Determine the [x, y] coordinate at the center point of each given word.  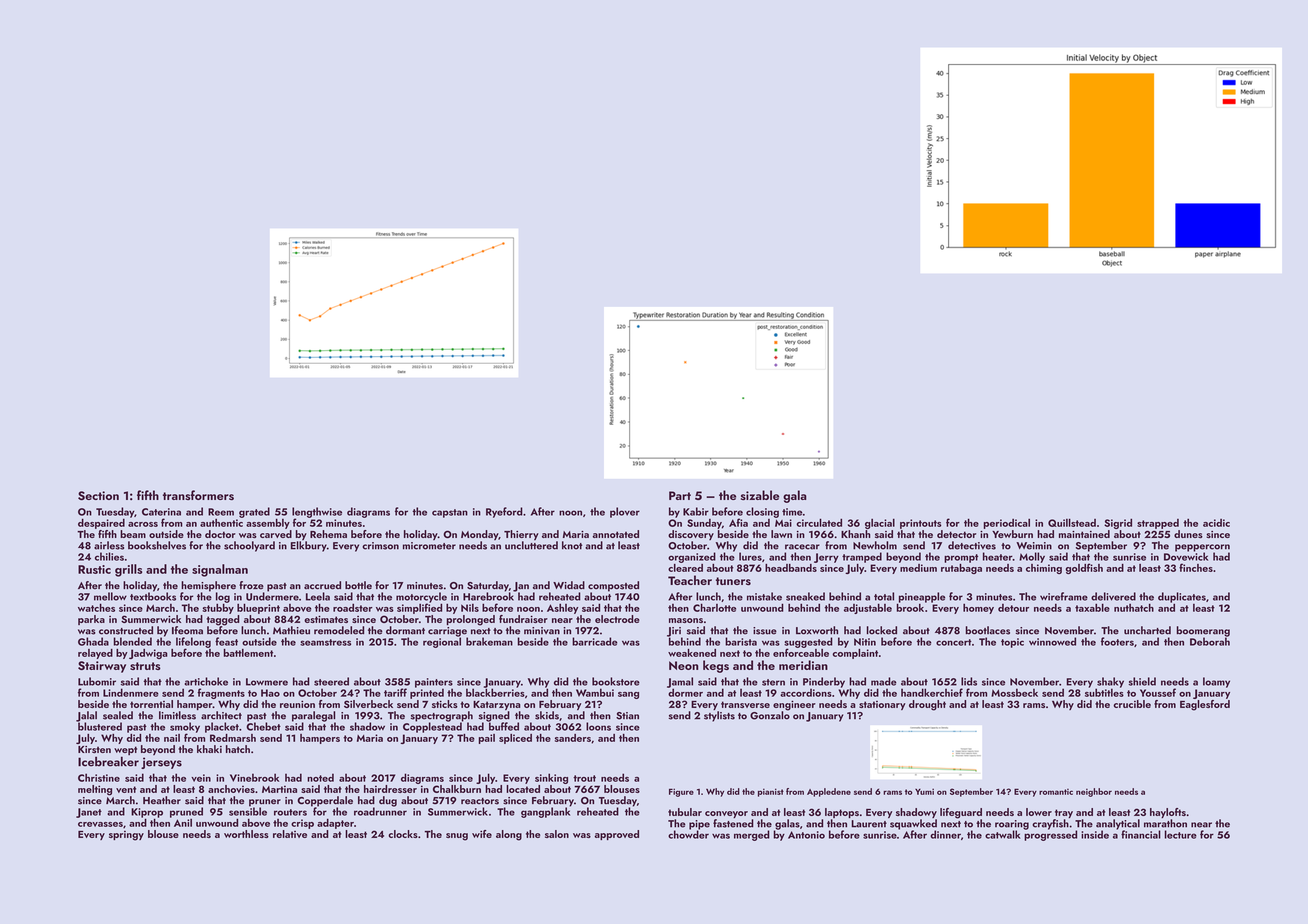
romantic [1056, 792]
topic [1012, 643]
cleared [685, 568]
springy [126, 836]
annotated [616, 534]
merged [752, 835]
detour [1013, 608]
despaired [101, 523]
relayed [95, 654]
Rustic [94, 569]
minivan [542, 631]
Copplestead [432, 727]
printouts [921, 524]
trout [584, 778]
